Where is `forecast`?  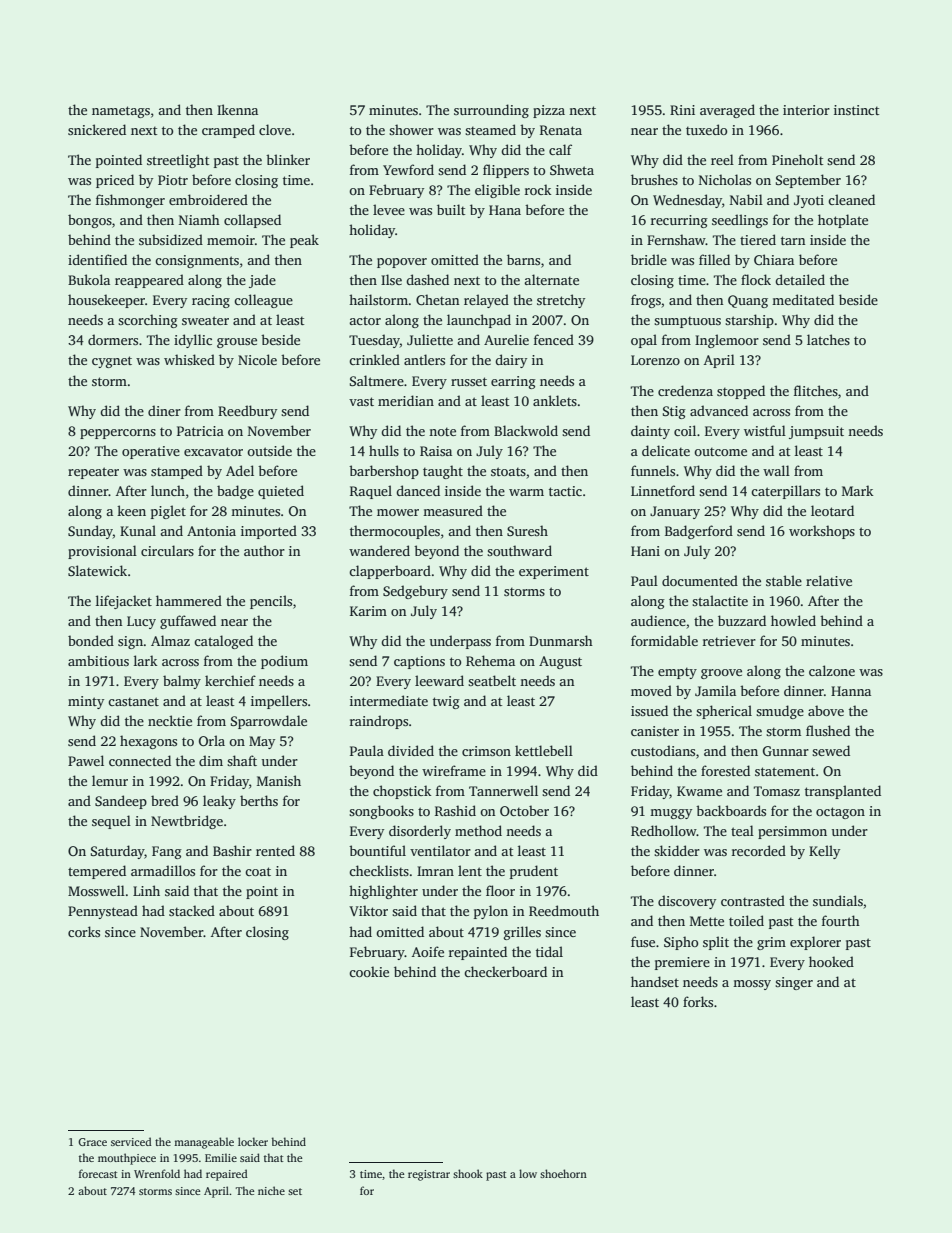 forecast is located at coordinates (98, 1173).
